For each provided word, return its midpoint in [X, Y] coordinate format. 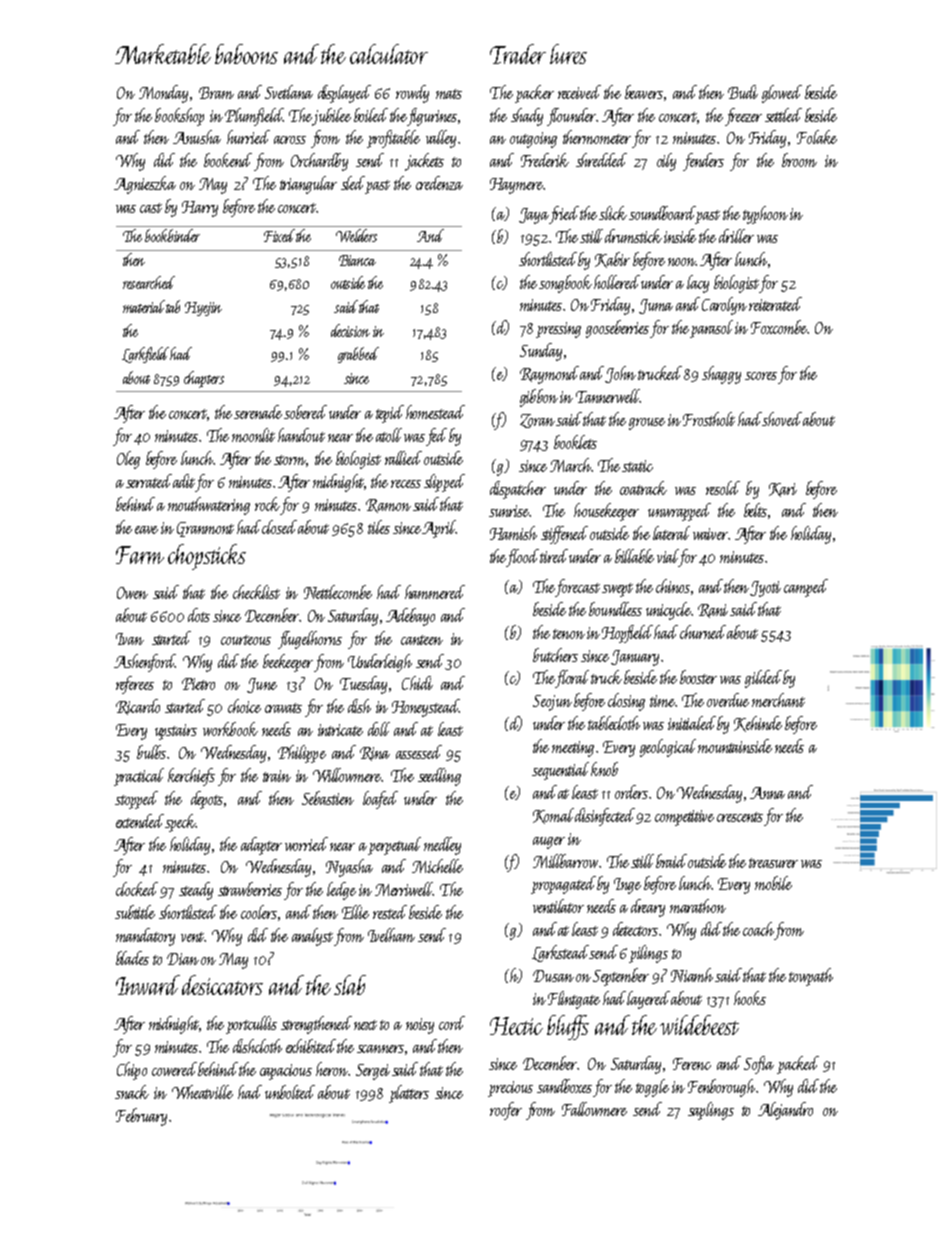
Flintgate [574, 1000]
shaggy [721, 375]
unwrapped [679, 512]
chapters [204, 379]
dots [199, 615]
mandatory [145, 937]
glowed [782, 94]
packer [534, 94]
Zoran [537, 421]
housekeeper [606, 512]
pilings [648, 954]
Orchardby [319, 162]
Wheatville [202, 1092]
